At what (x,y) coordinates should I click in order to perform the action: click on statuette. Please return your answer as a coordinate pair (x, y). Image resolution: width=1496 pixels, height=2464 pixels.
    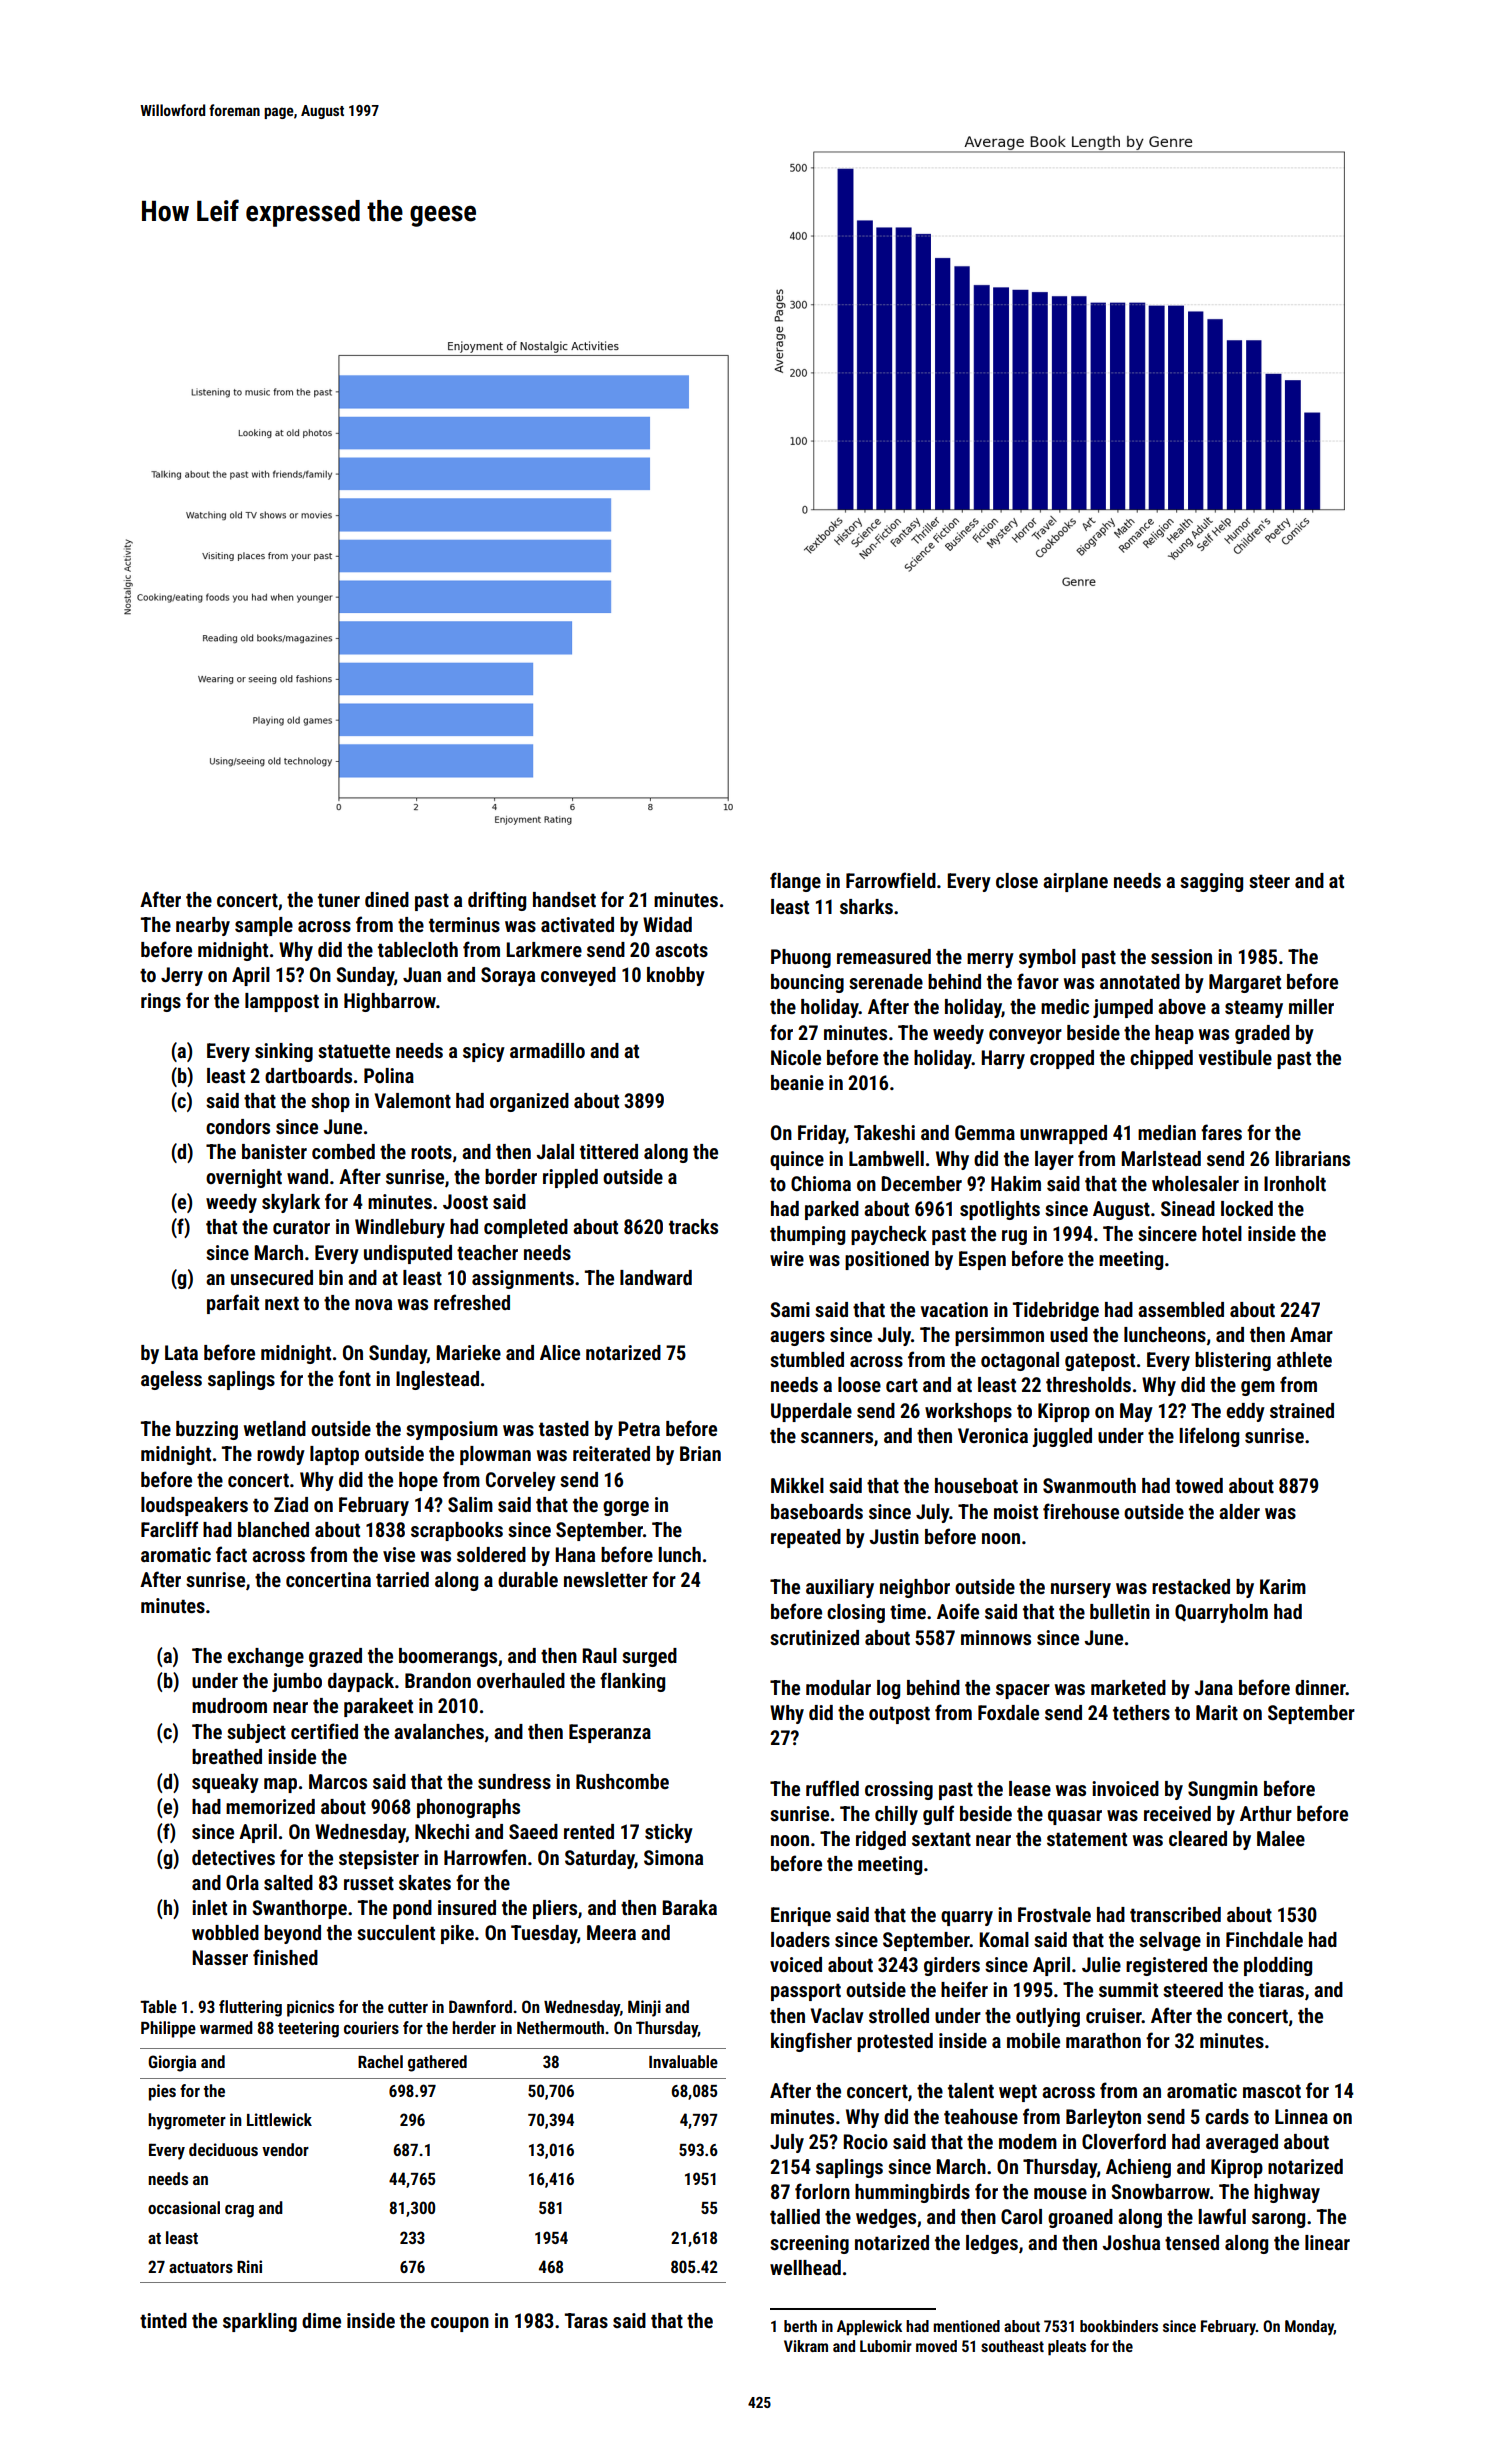
    Looking at the image, I should click on (354, 1051).
